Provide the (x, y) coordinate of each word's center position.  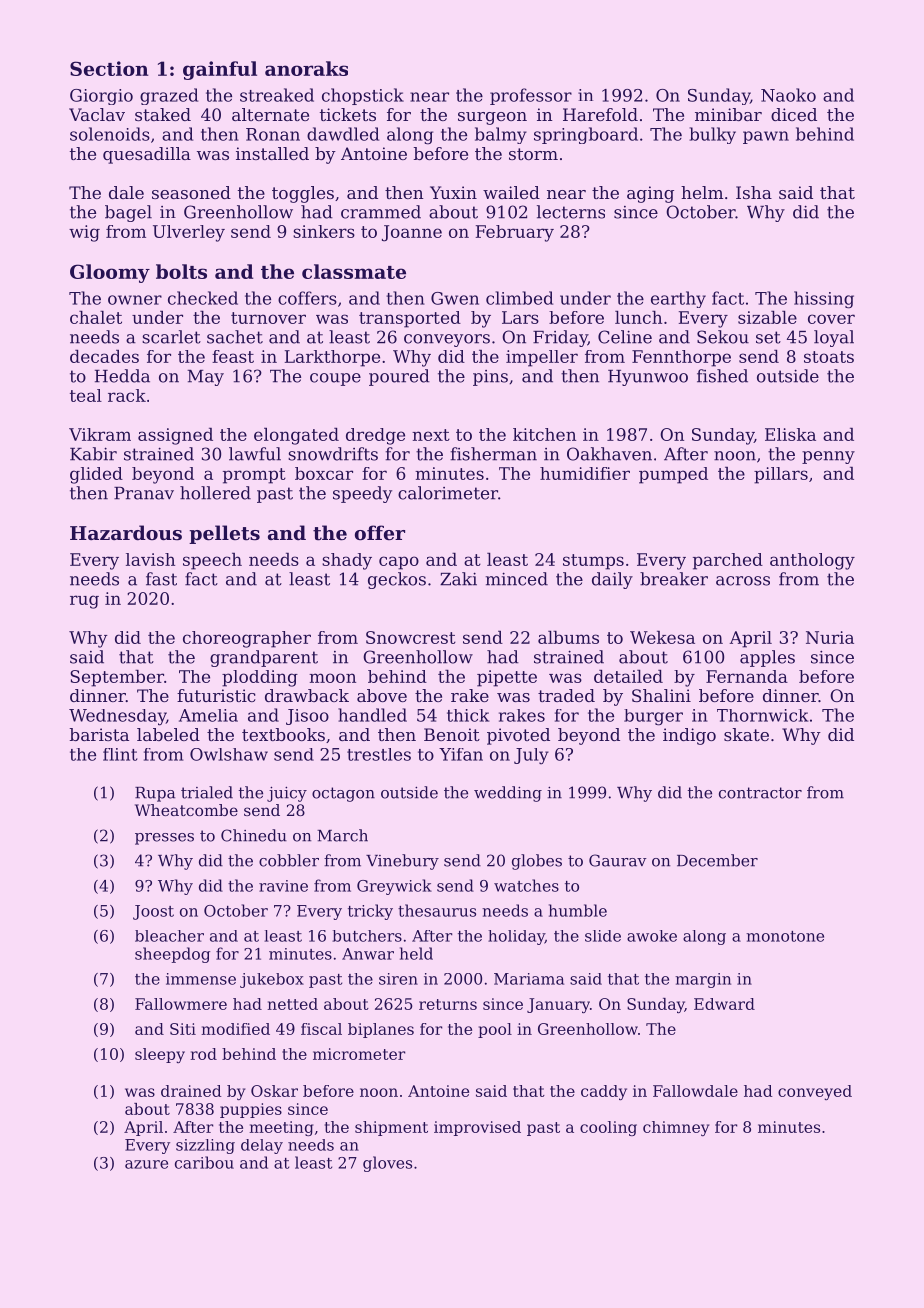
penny (828, 457)
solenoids (110, 134)
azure (146, 1164)
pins (490, 378)
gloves (387, 1164)
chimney (676, 1128)
